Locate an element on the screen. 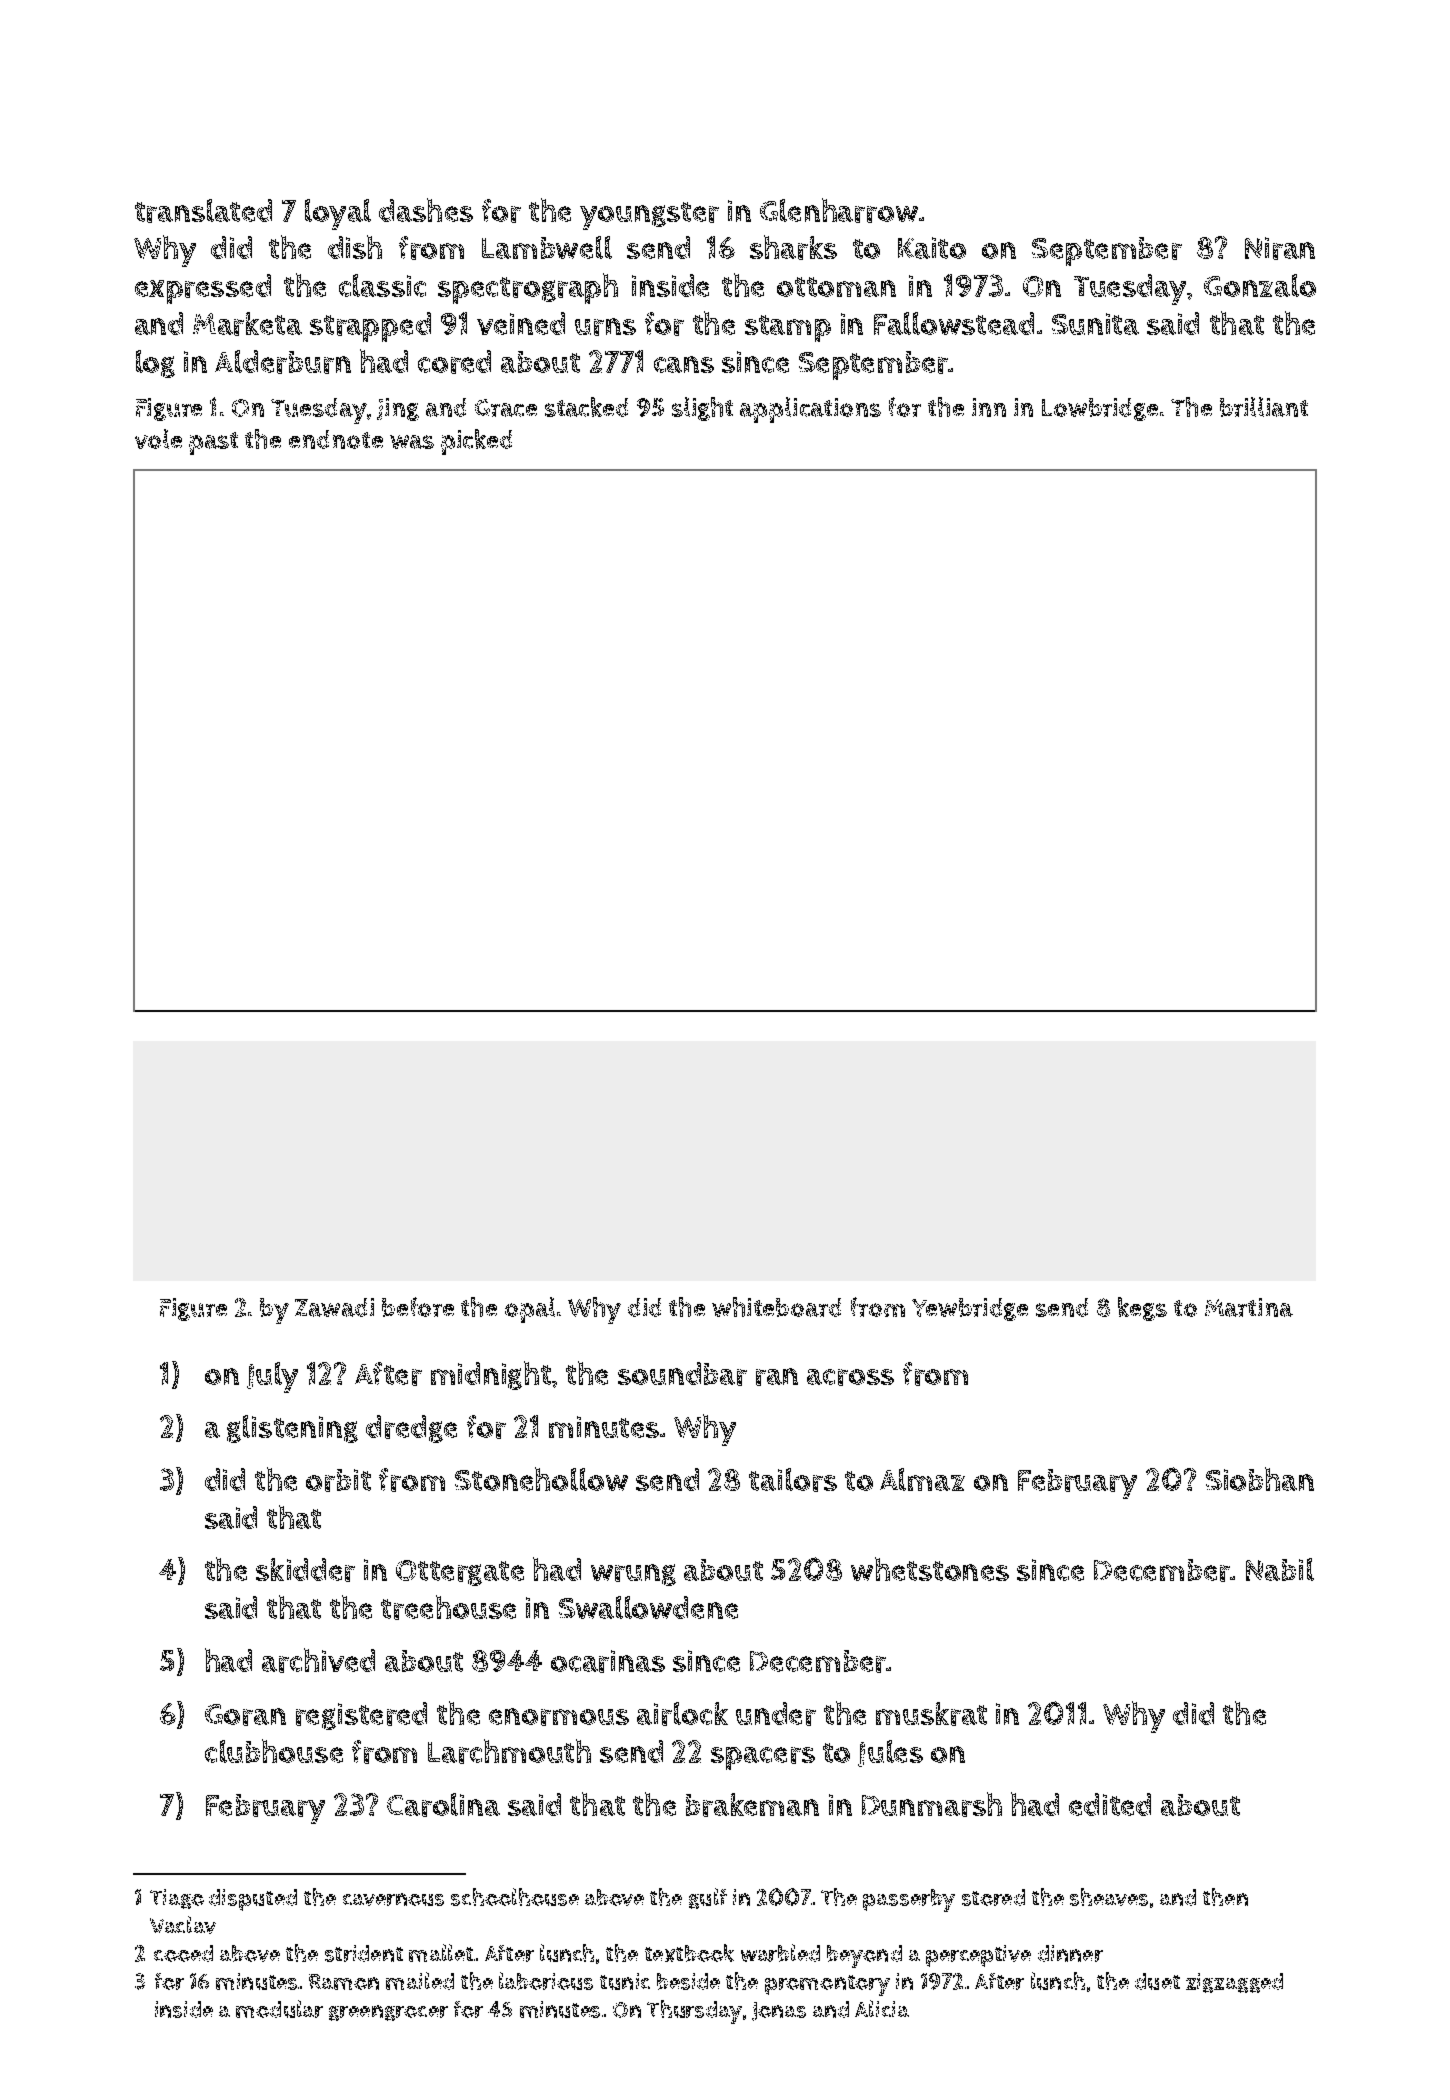 Image resolution: width=1450 pixels, height=2100 pixels. strapped is located at coordinates (370, 327).
